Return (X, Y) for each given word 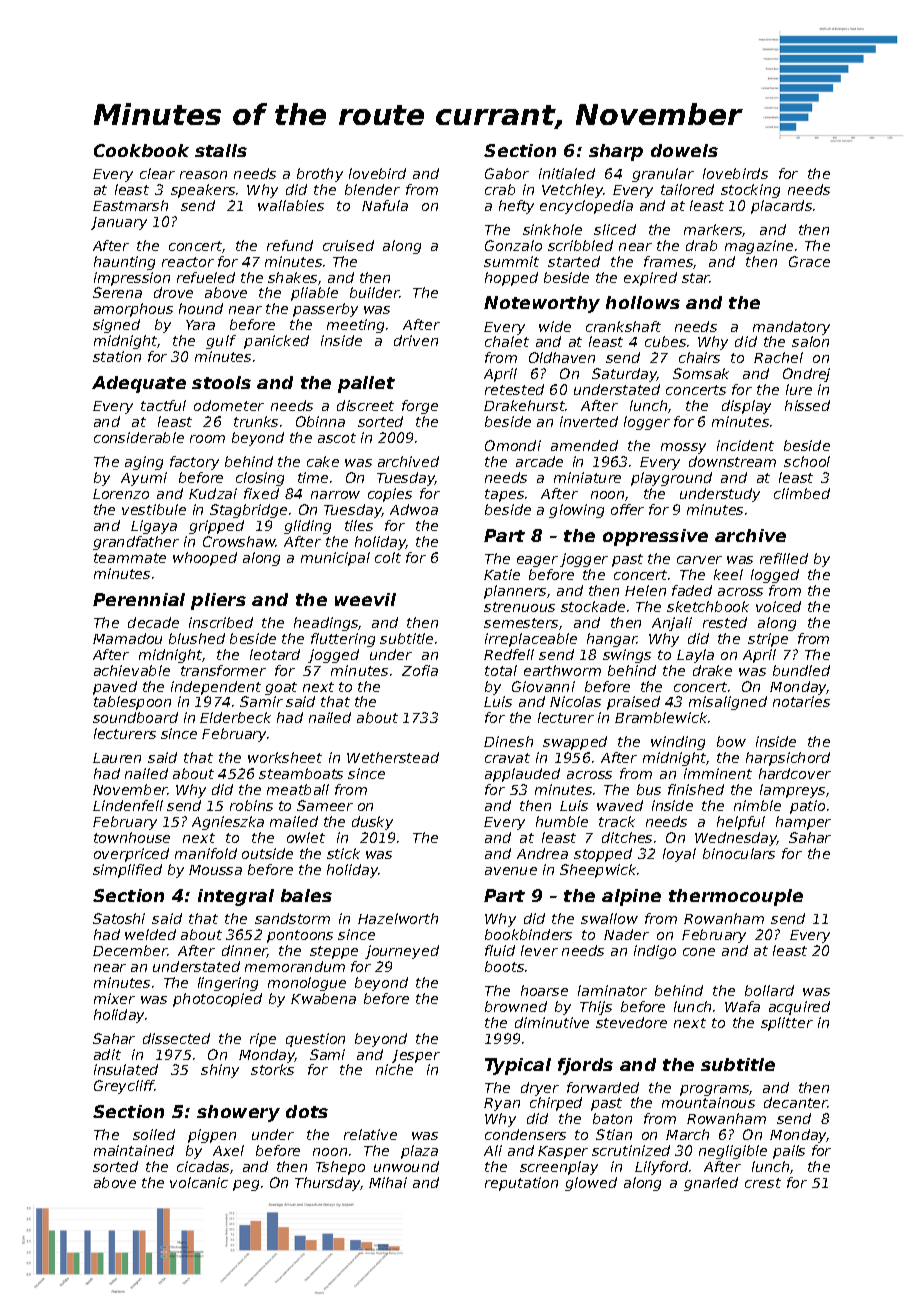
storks (272, 1069)
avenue (511, 871)
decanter (796, 1102)
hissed (807, 405)
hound (201, 308)
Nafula (385, 205)
